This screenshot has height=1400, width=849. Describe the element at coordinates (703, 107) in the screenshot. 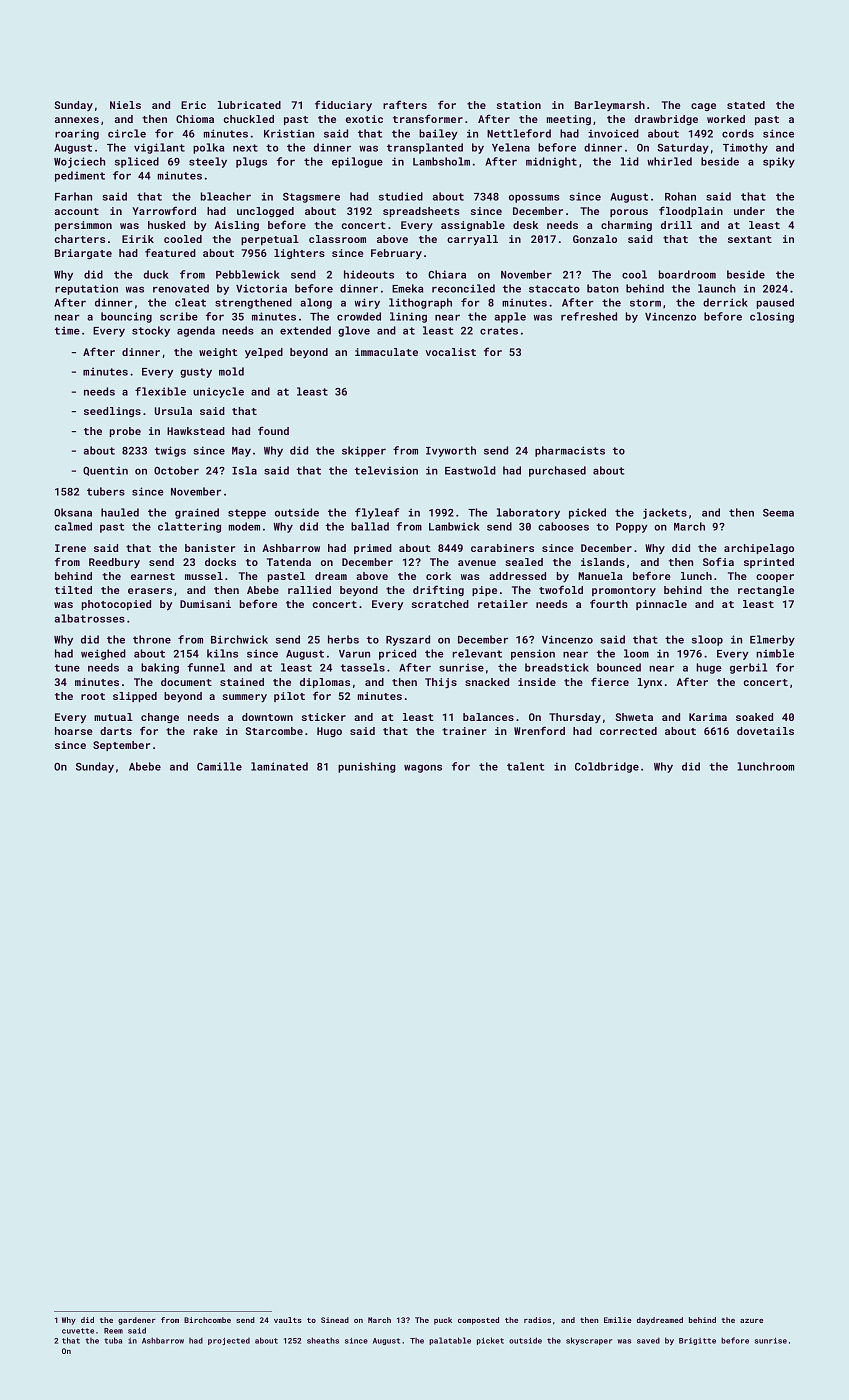

I see `cage` at that location.
